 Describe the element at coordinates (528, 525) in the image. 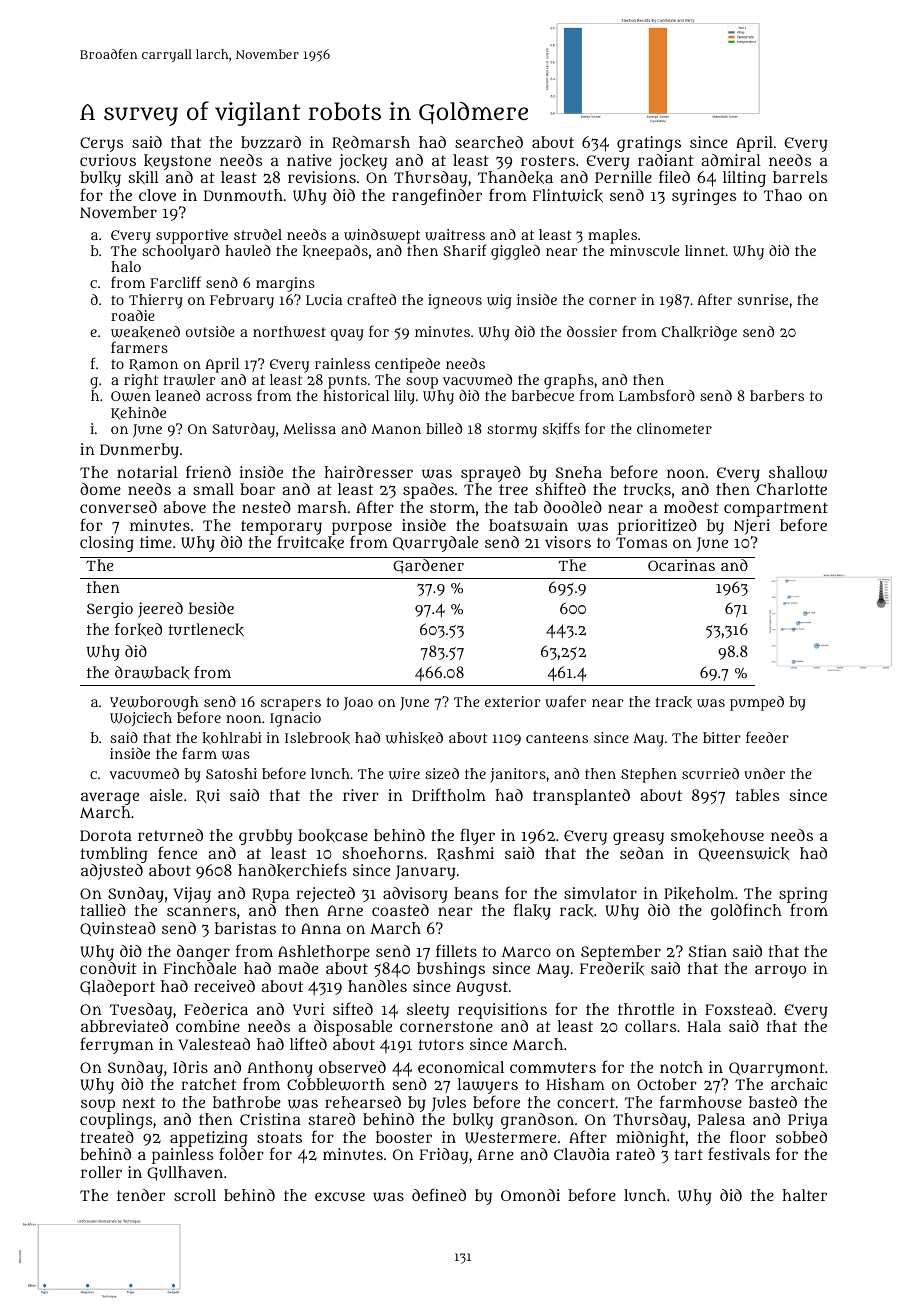

I see `boatswain` at that location.
